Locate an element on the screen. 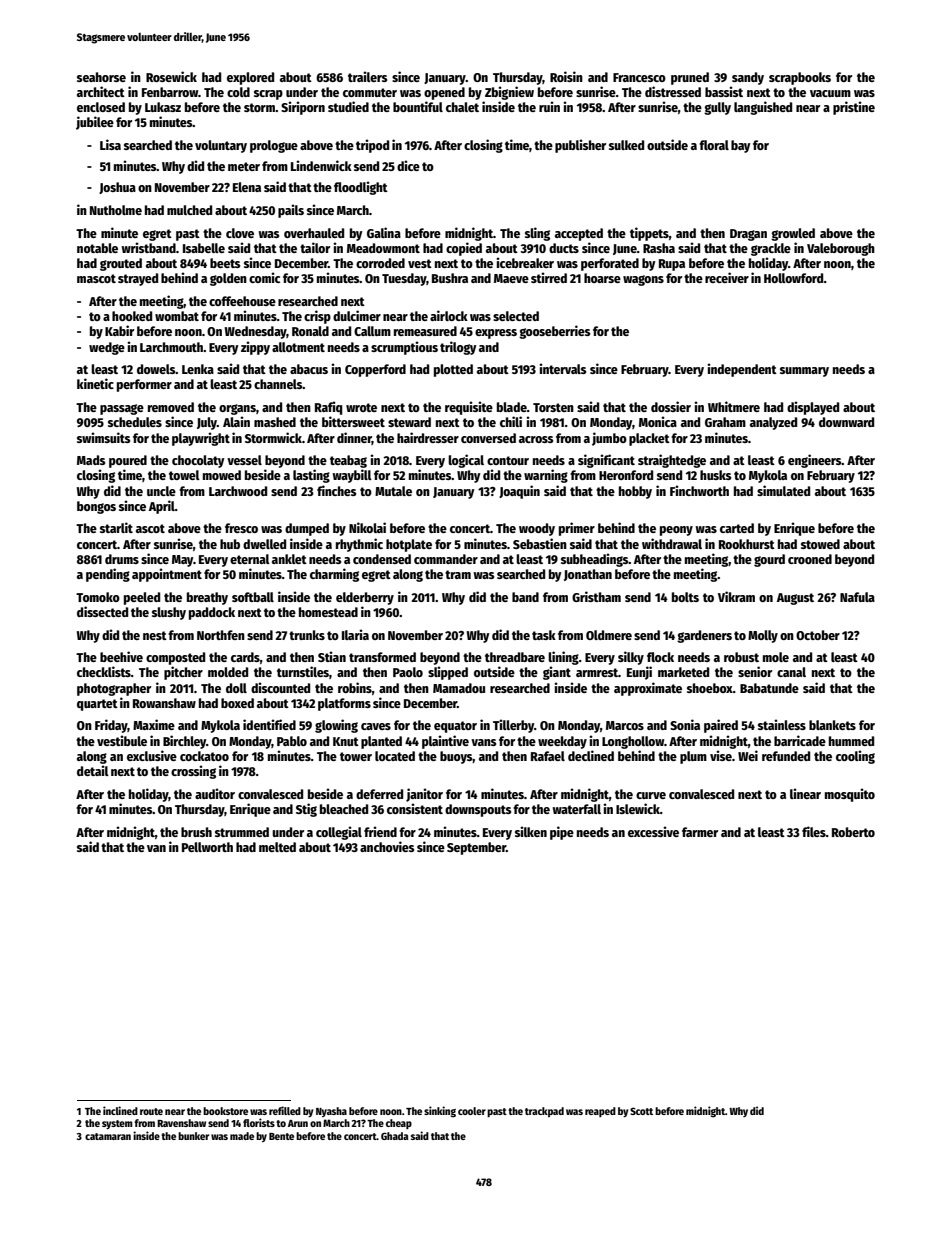 The width and height of the screenshot is (952, 1233). Sebastien is located at coordinates (540, 543).
